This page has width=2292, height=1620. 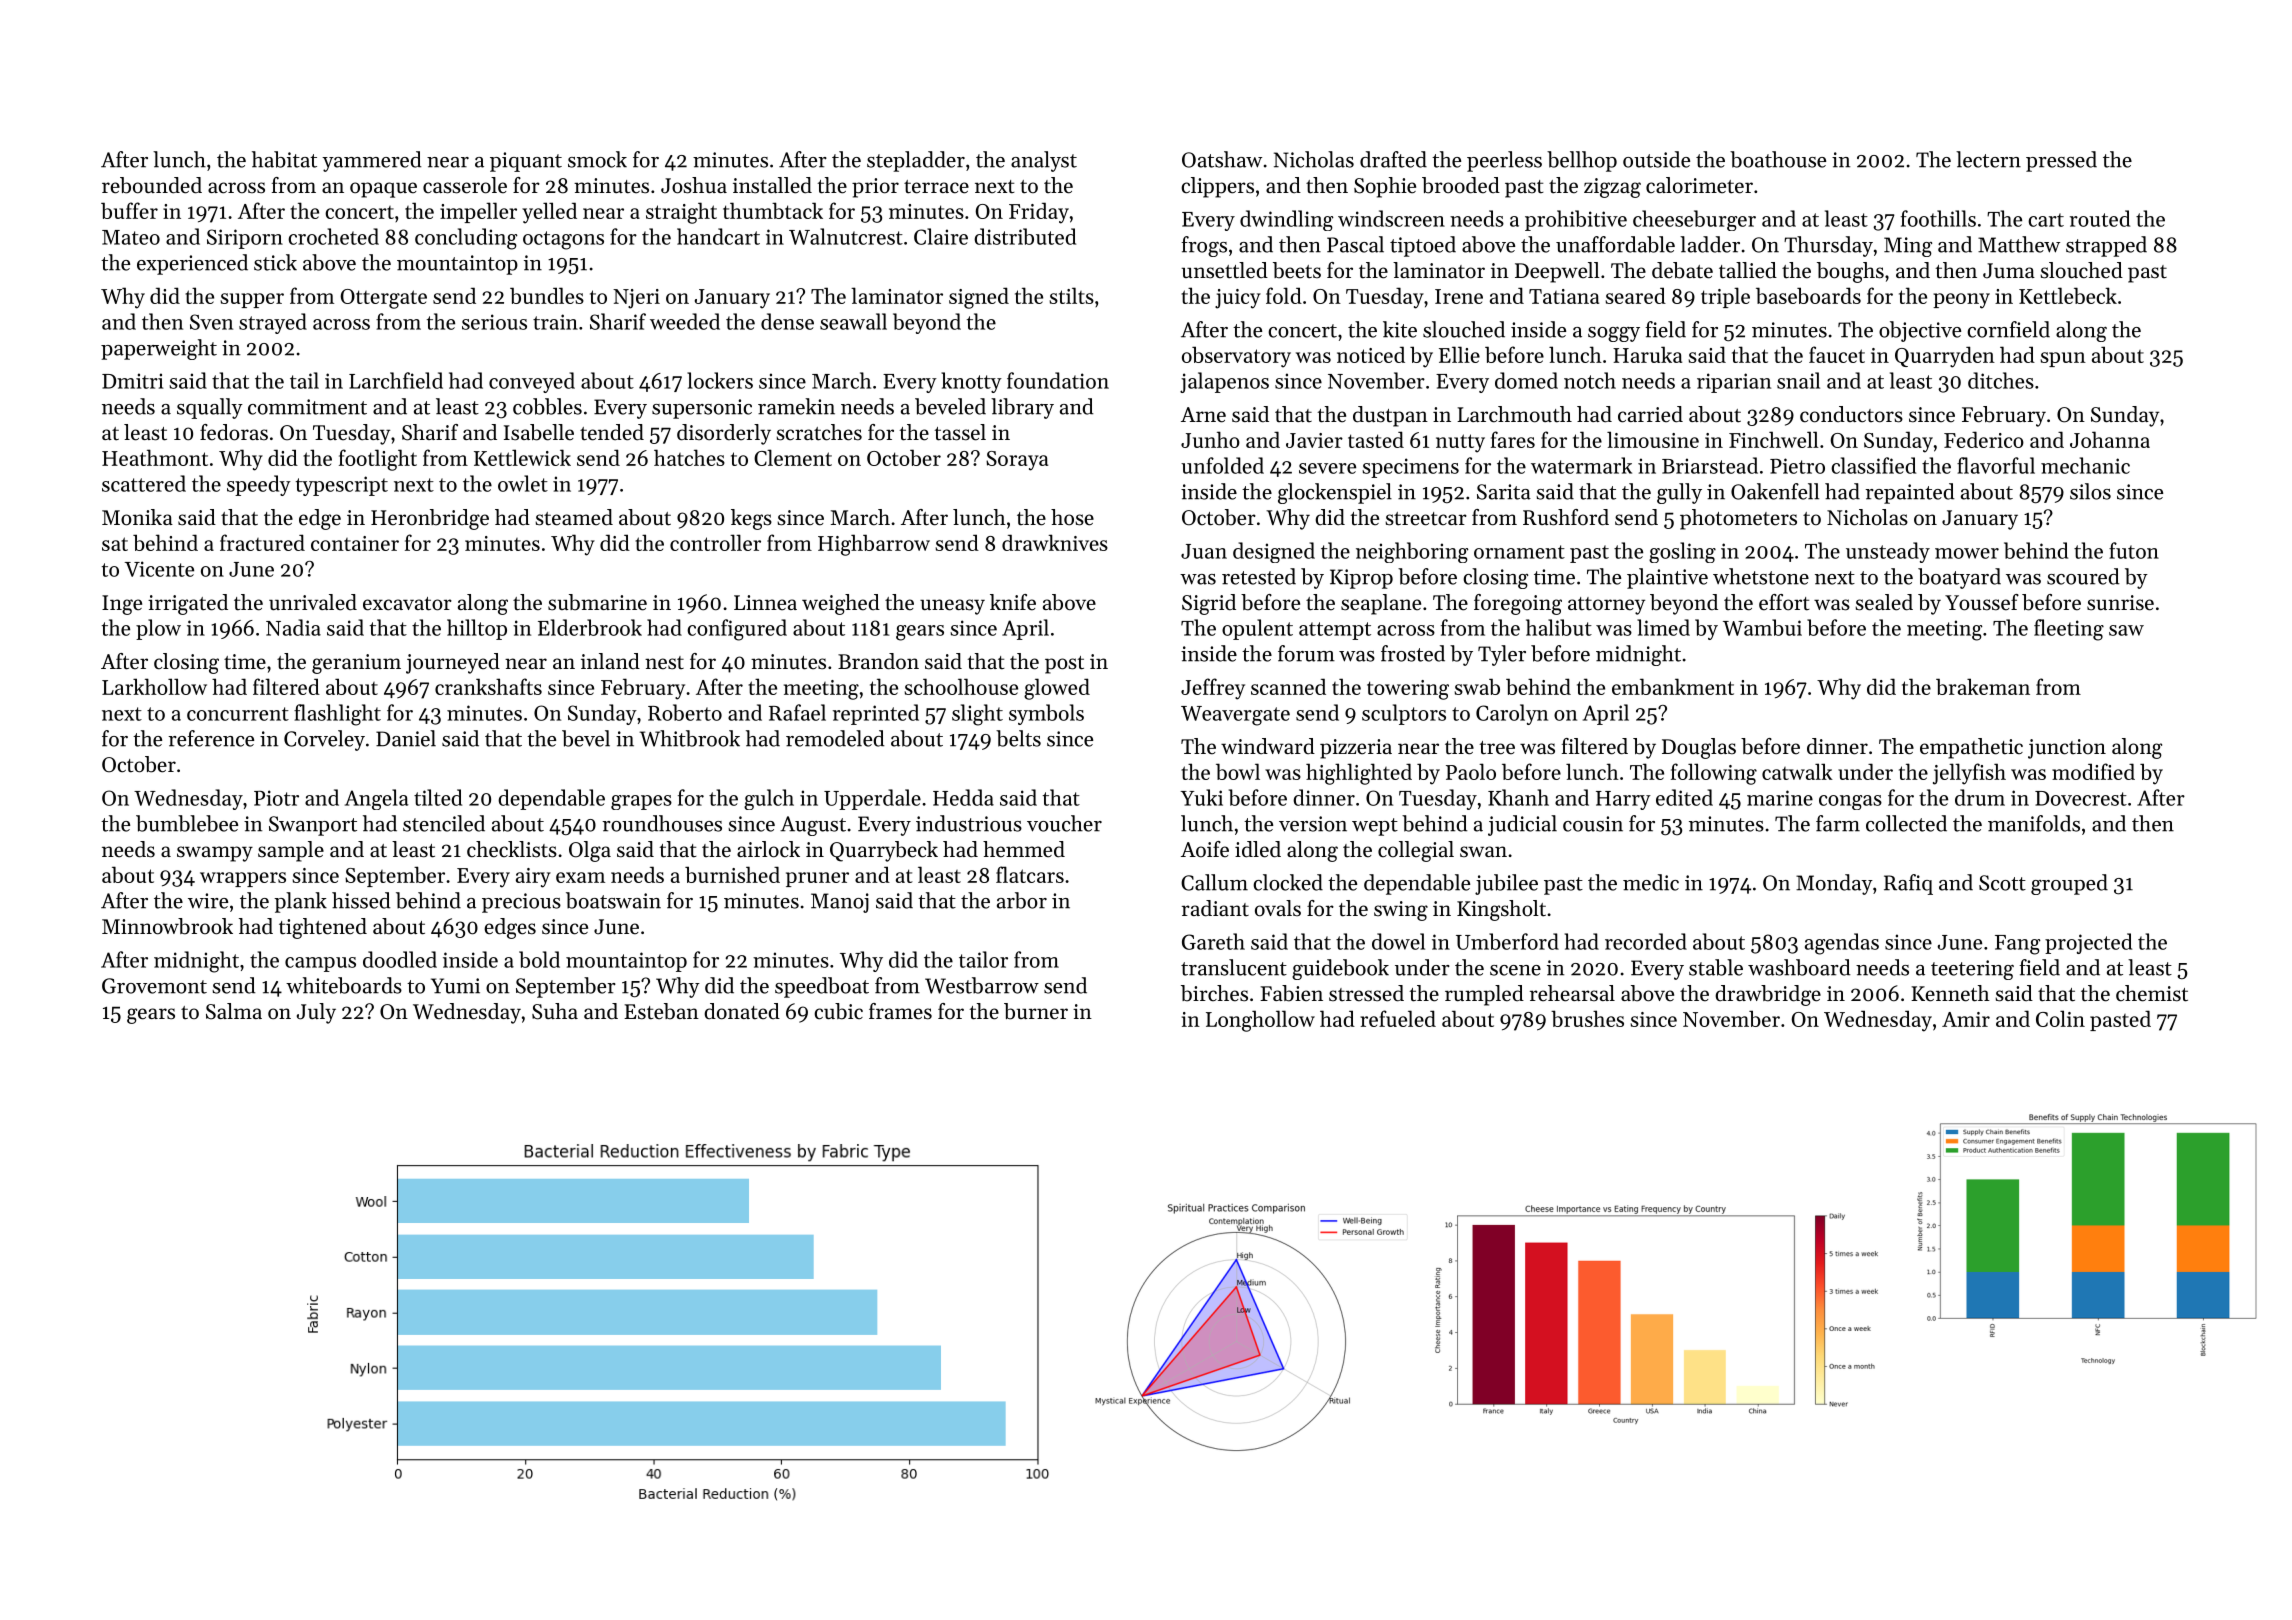 What do you see at coordinates (1945, 357) in the page?
I see `Quarryden` at bounding box center [1945, 357].
